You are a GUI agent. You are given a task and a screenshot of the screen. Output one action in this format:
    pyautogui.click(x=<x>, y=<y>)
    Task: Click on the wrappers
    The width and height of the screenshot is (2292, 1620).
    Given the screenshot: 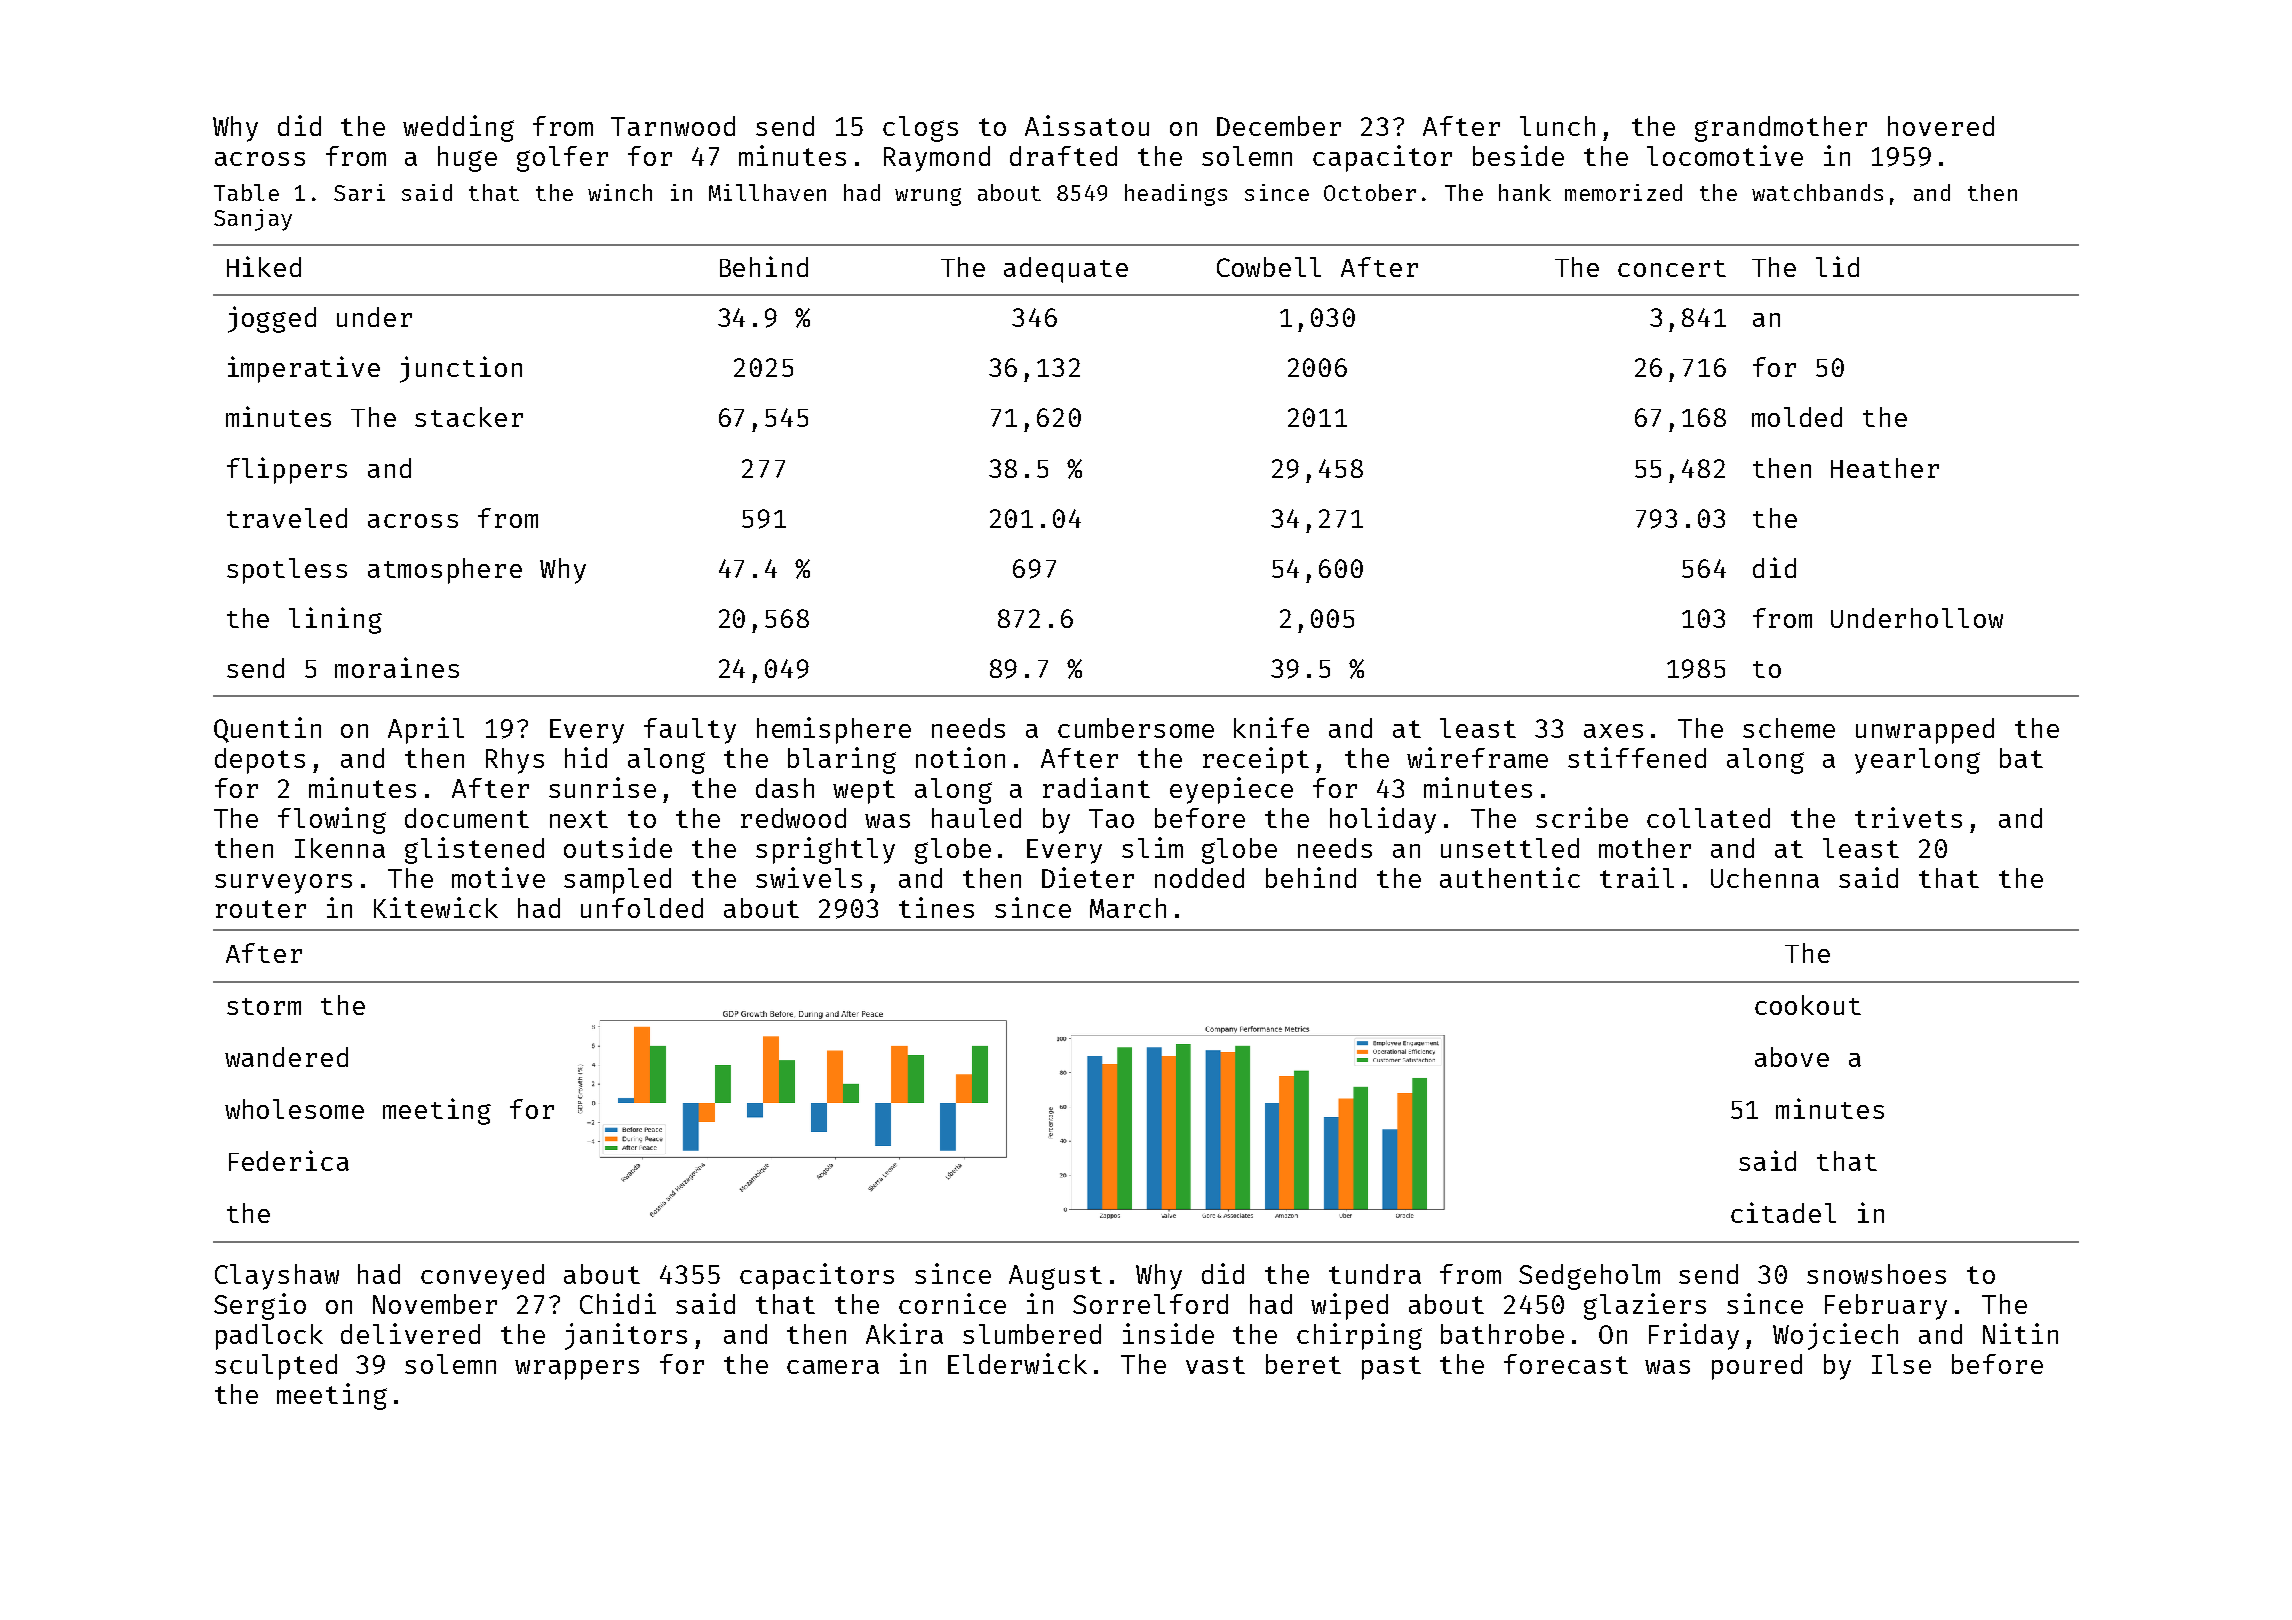 What is the action you would take?
    pyautogui.click(x=577, y=1370)
